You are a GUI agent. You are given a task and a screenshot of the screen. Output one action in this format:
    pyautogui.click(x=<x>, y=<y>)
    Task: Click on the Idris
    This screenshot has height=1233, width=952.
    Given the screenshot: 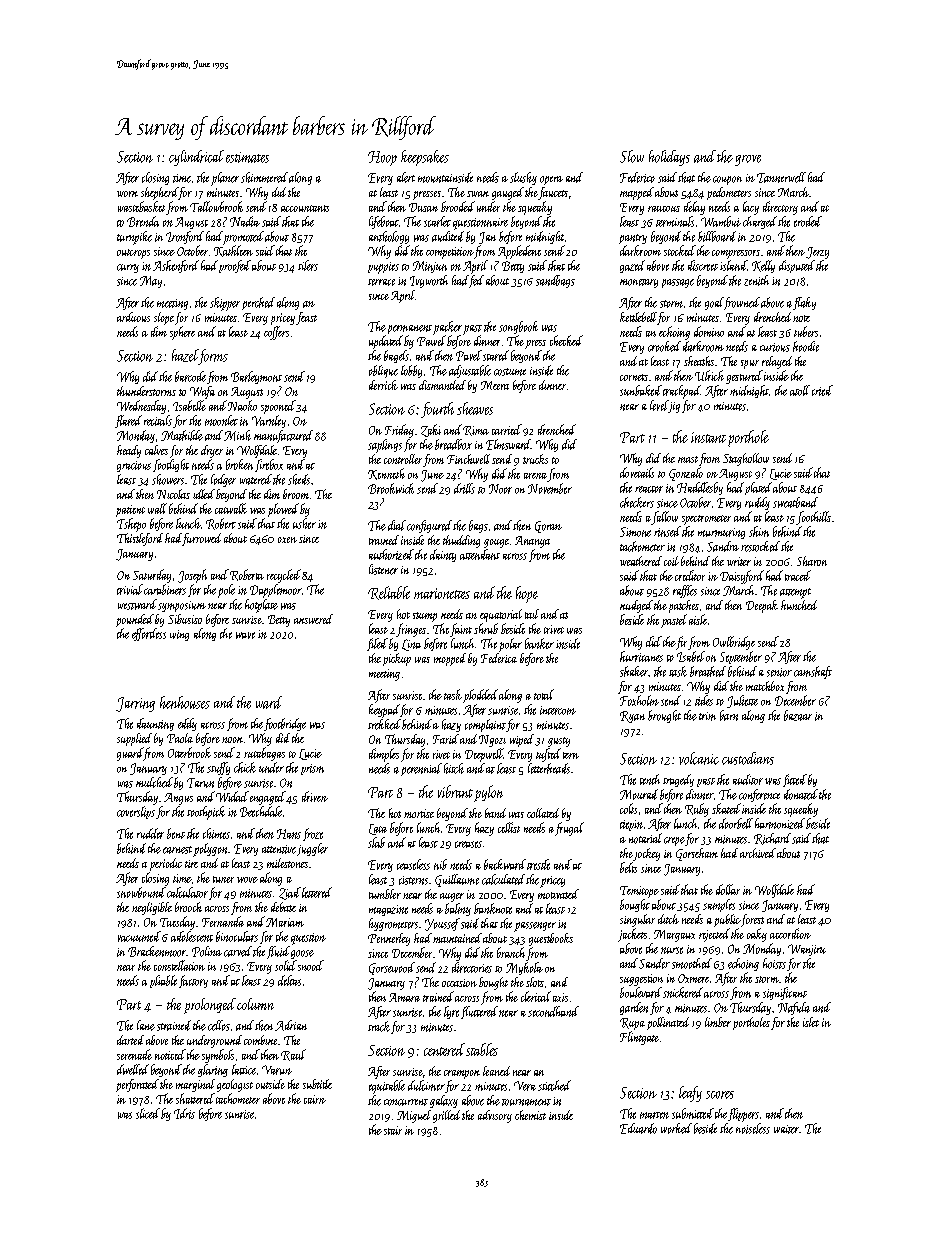 What is the action you would take?
    pyautogui.click(x=184, y=1113)
